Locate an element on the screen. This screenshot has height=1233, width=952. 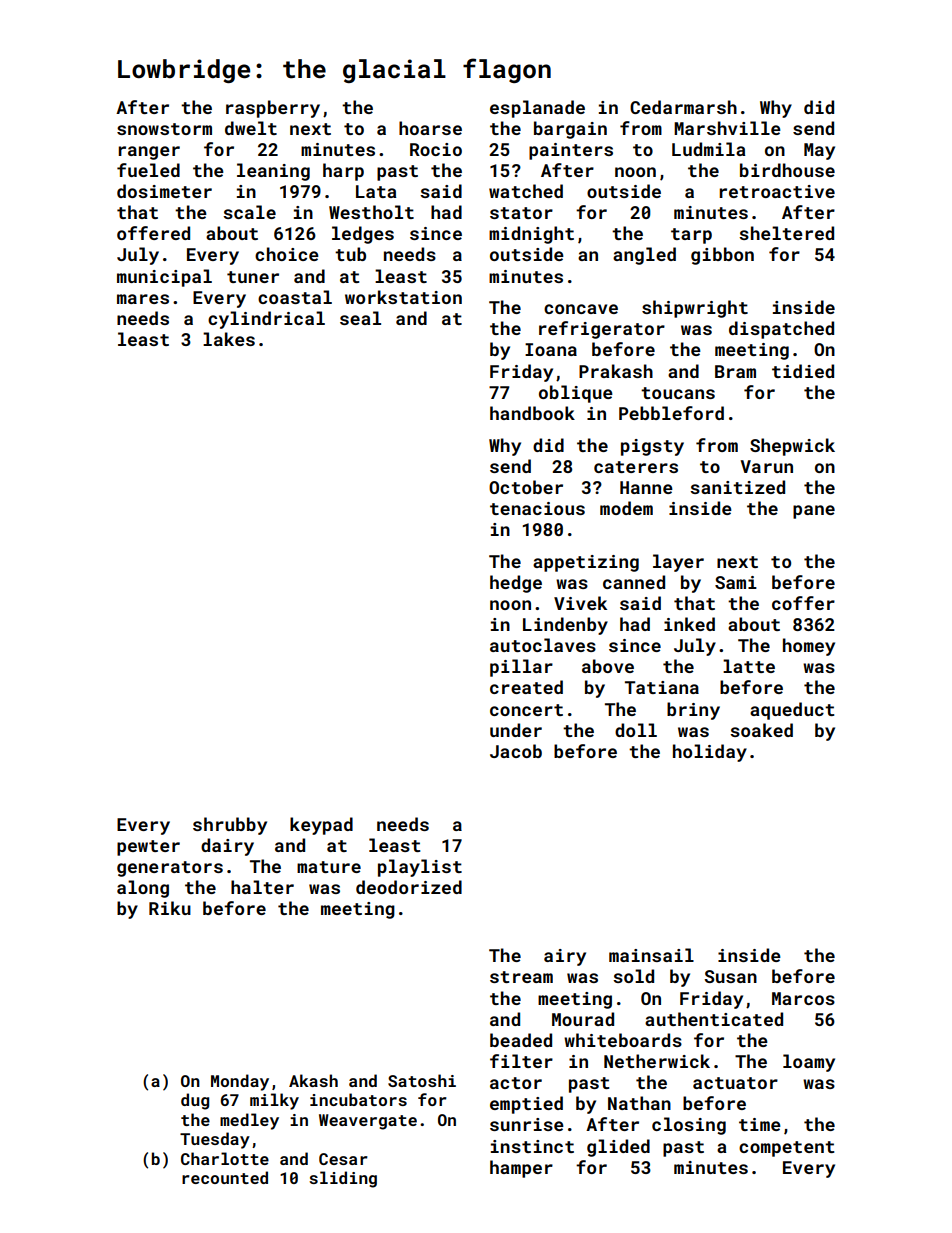
pillar is located at coordinates (521, 668).
